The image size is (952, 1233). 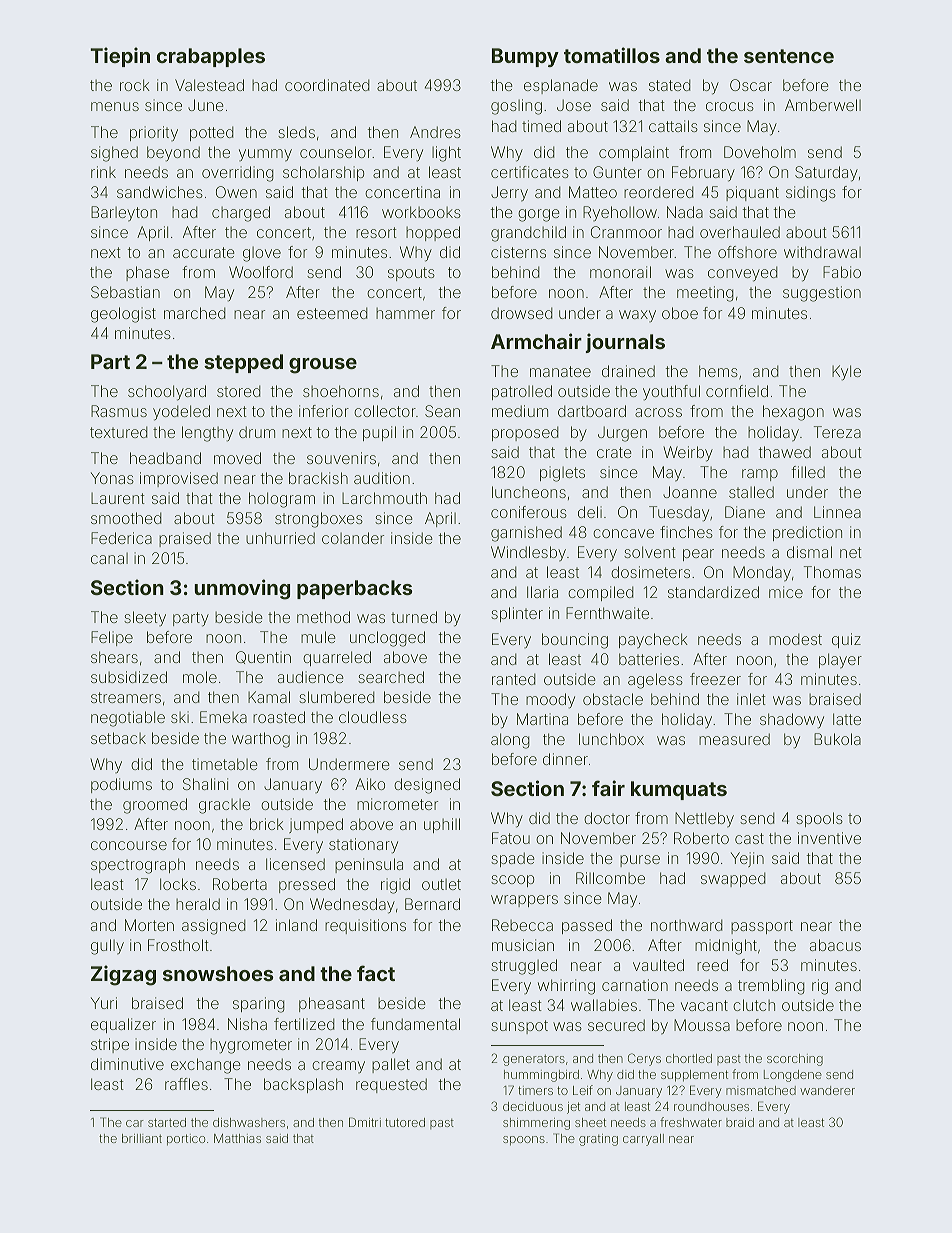 I want to click on requested, so click(x=391, y=1085).
